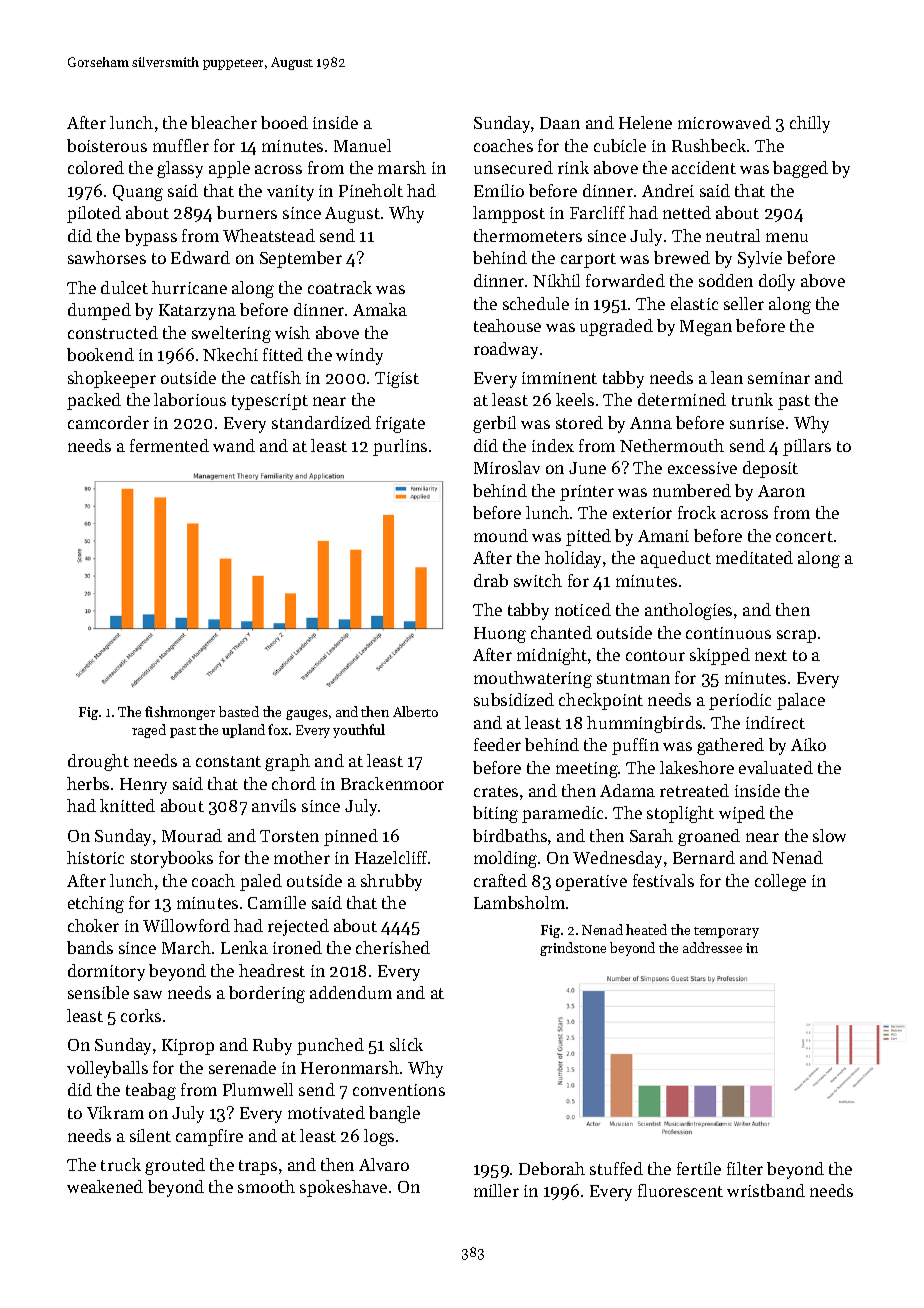  What do you see at coordinates (343, 1188) in the page?
I see `spokeshave` at bounding box center [343, 1188].
